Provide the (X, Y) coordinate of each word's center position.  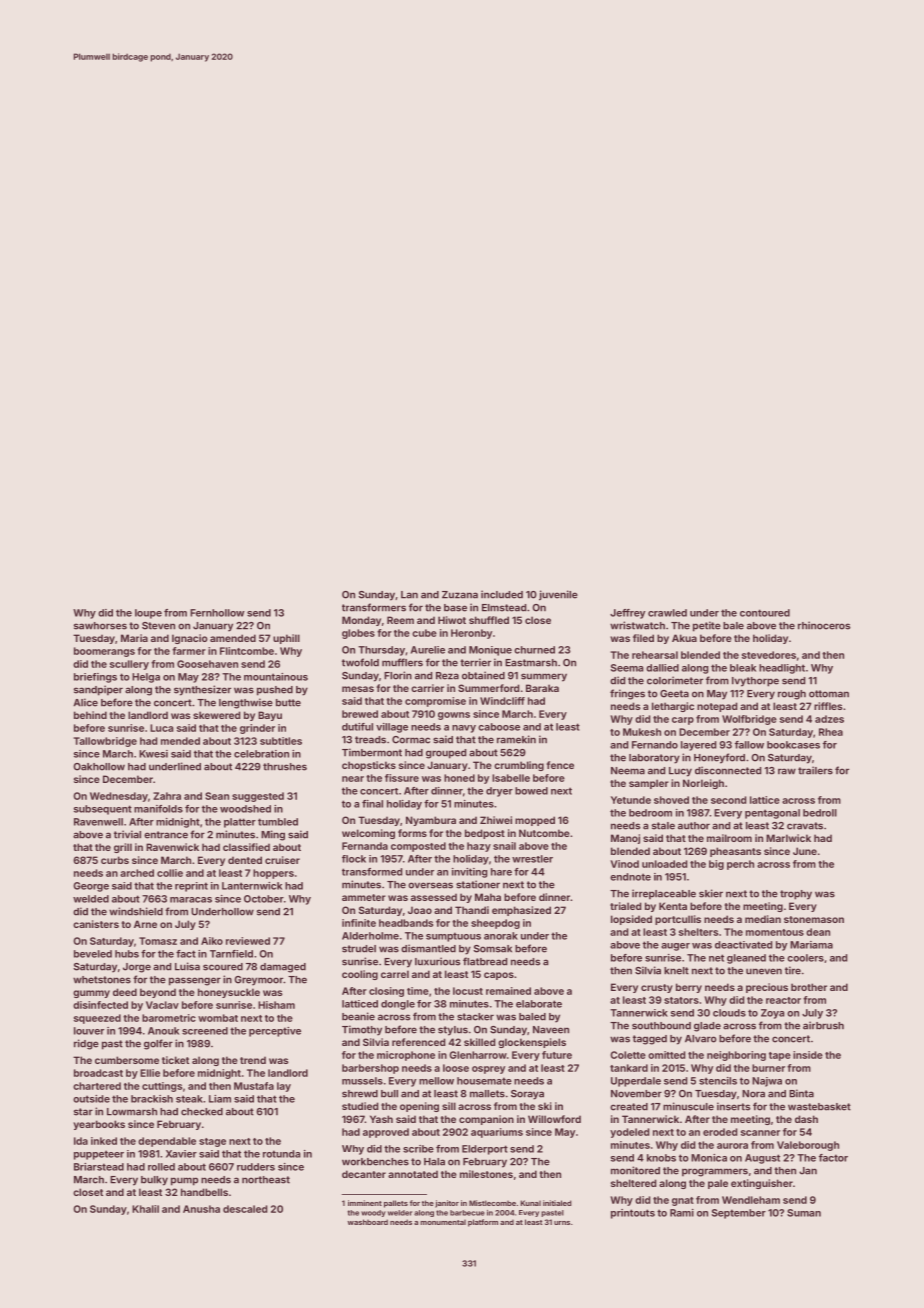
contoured (765, 613)
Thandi (472, 910)
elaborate (539, 1004)
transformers (374, 607)
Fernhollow (217, 613)
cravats (805, 826)
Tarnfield (231, 954)
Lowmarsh (132, 1112)
